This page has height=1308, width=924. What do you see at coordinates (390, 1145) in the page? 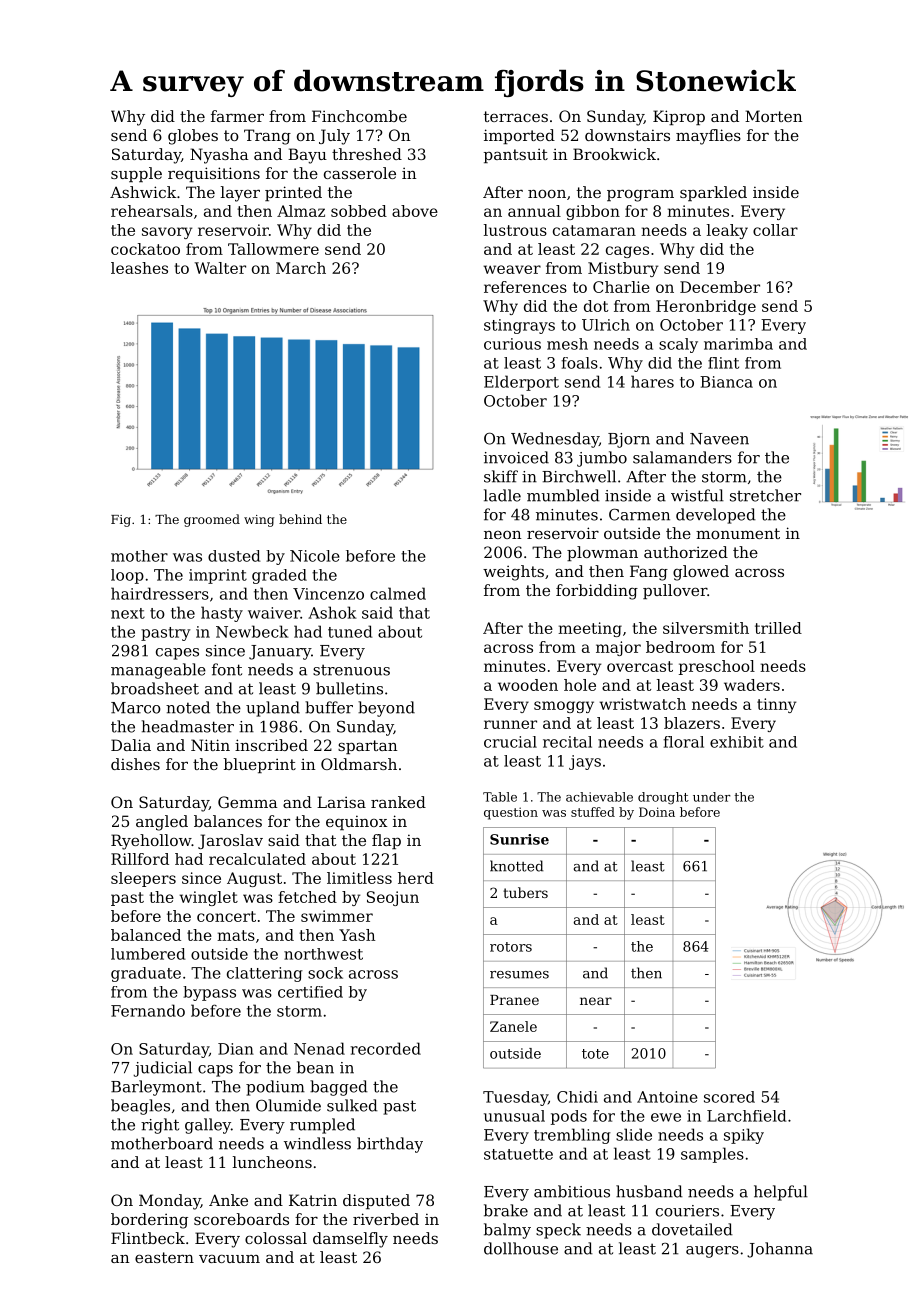
I see `birthday` at bounding box center [390, 1145].
